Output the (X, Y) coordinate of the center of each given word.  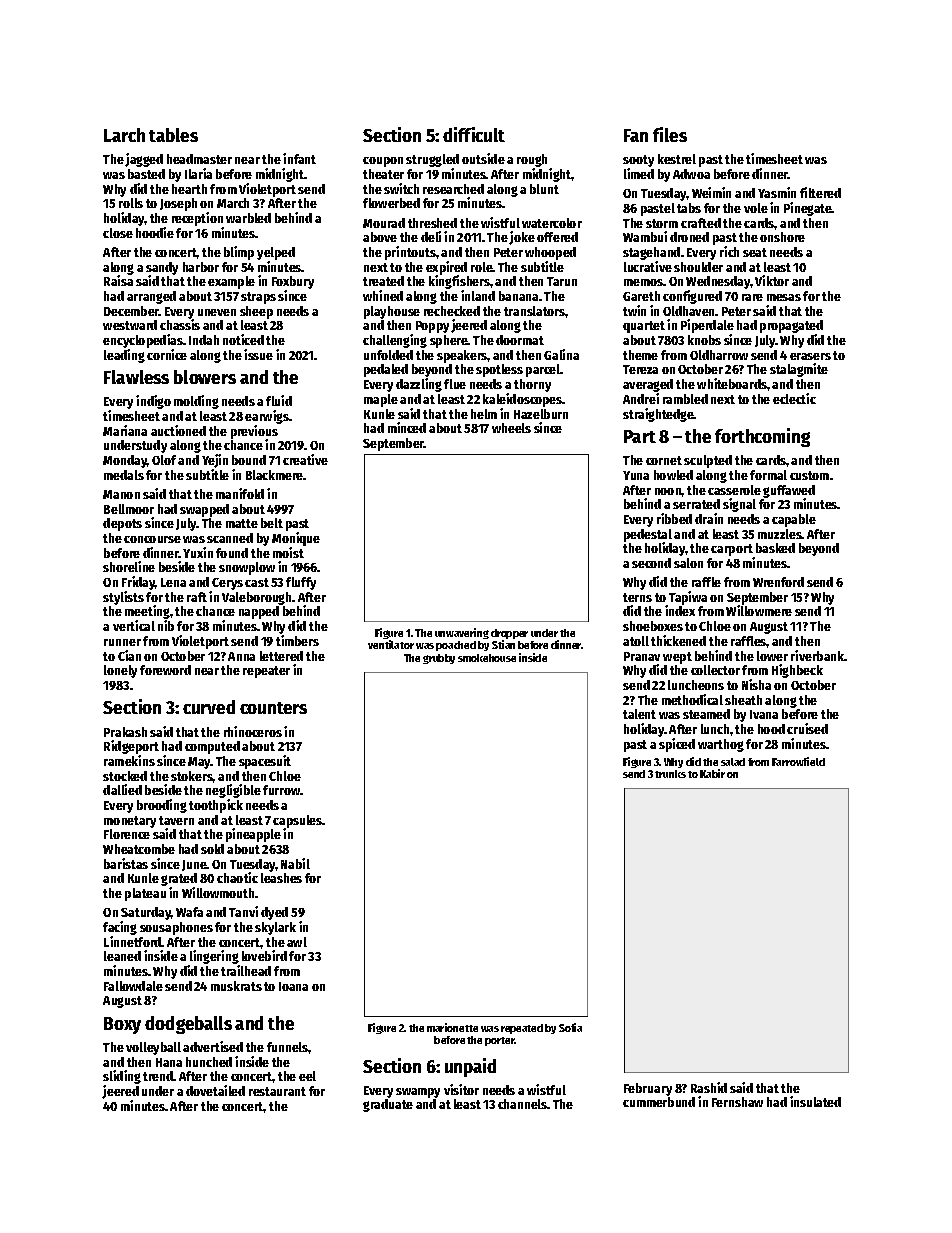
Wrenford (778, 582)
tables (173, 135)
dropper (509, 634)
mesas (784, 297)
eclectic (794, 398)
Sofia (570, 1027)
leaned (122, 956)
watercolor (552, 223)
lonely (120, 671)
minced (407, 427)
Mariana (125, 430)
